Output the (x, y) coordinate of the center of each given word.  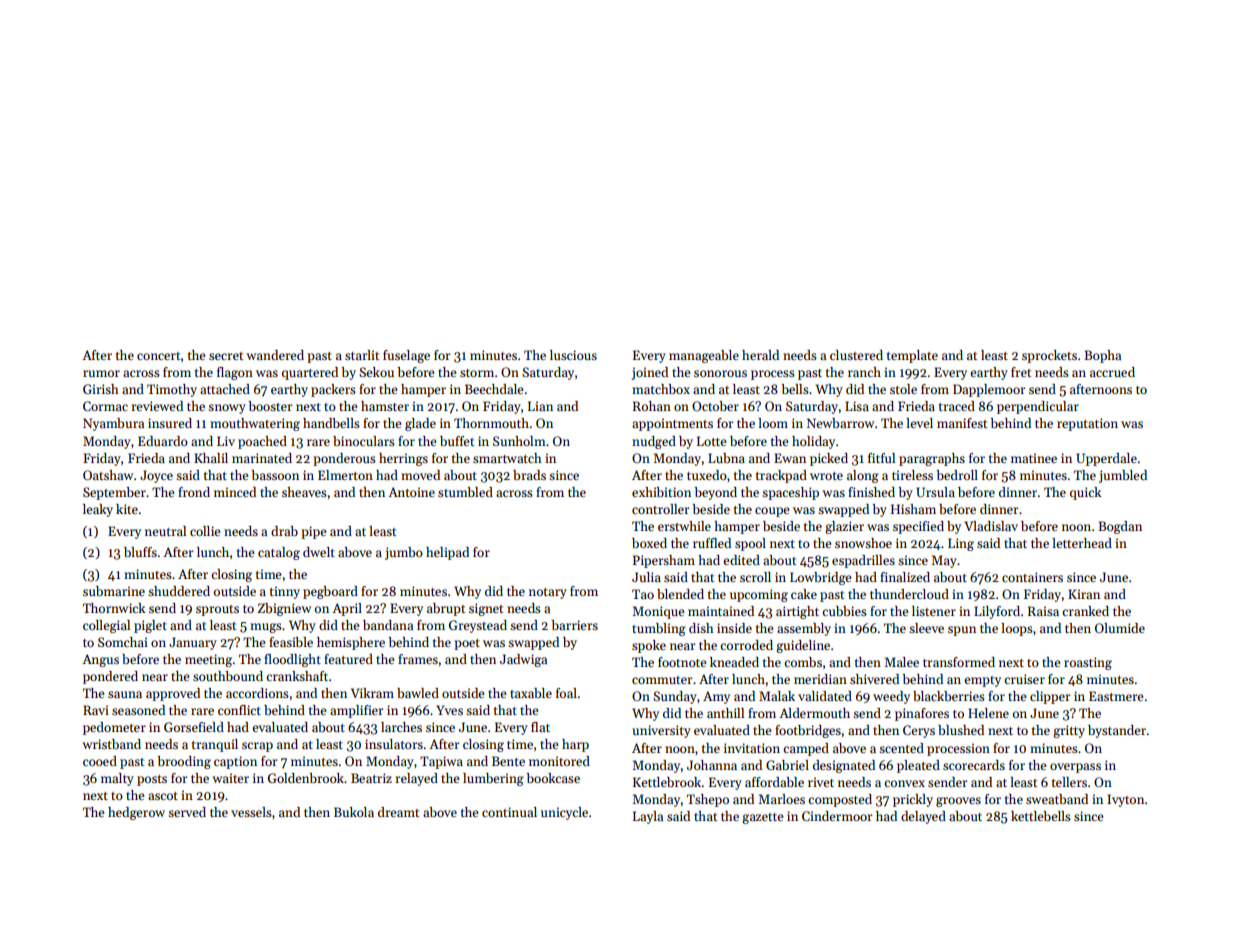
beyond (715, 493)
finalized (905, 577)
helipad (447, 553)
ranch (864, 372)
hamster (385, 406)
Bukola (354, 812)
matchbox (661, 389)
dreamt (398, 812)
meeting (208, 660)
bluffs (140, 552)
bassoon (275, 475)
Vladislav (991, 526)
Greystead (478, 626)
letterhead (1082, 543)
